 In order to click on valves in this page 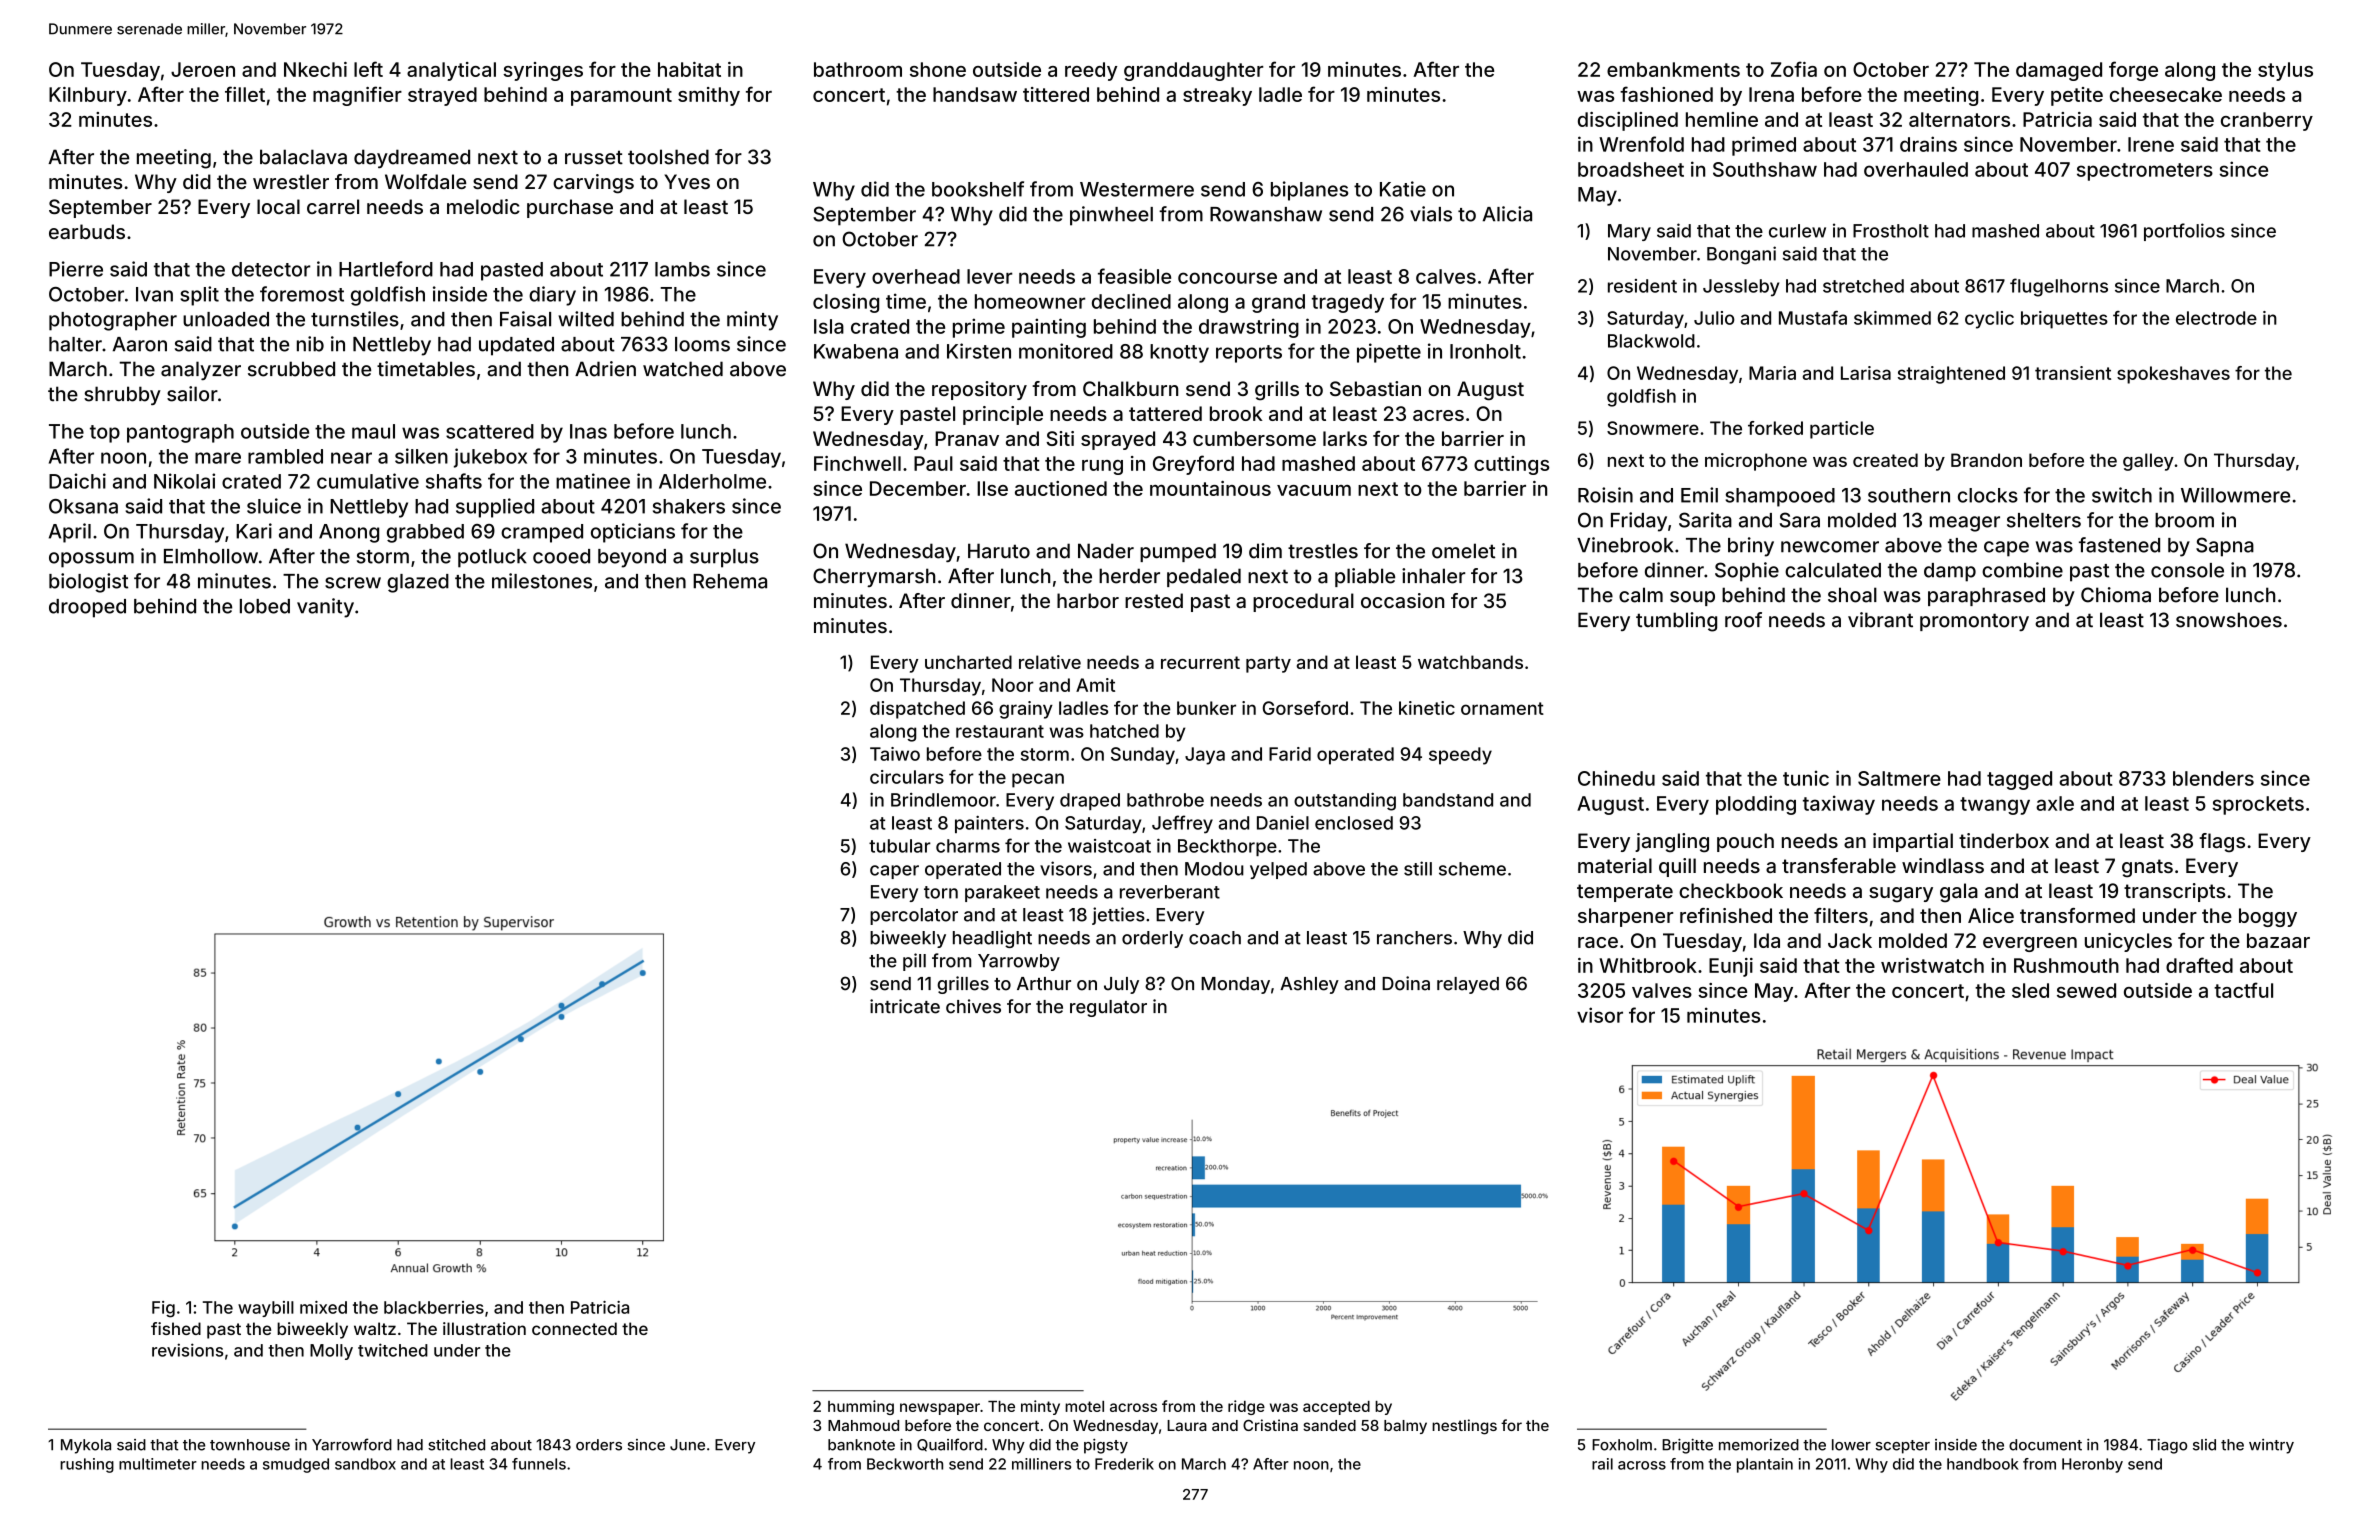, I will do `click(1662, 990)`.
